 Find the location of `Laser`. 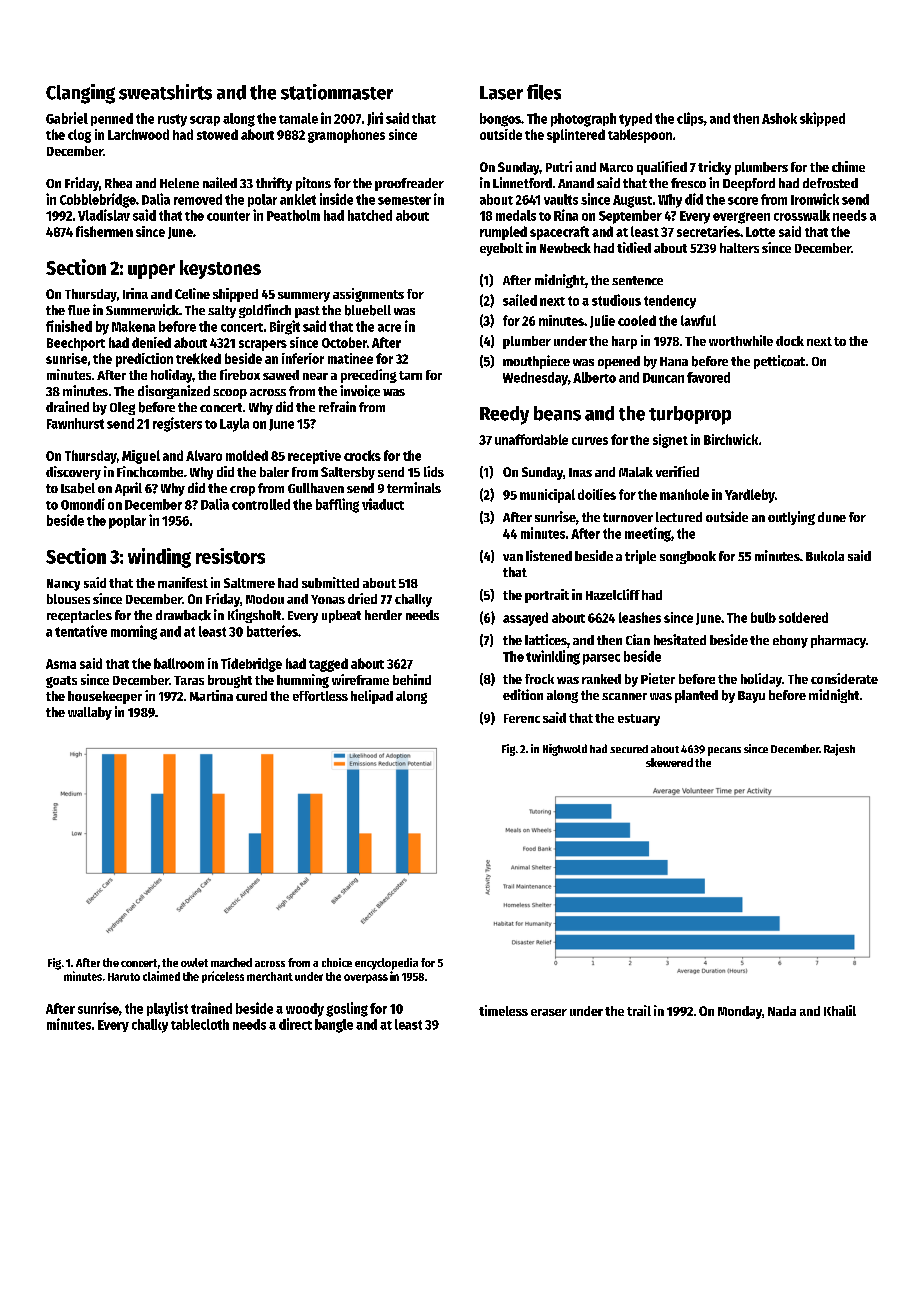

Laser is located at coordinates (501, 93).
